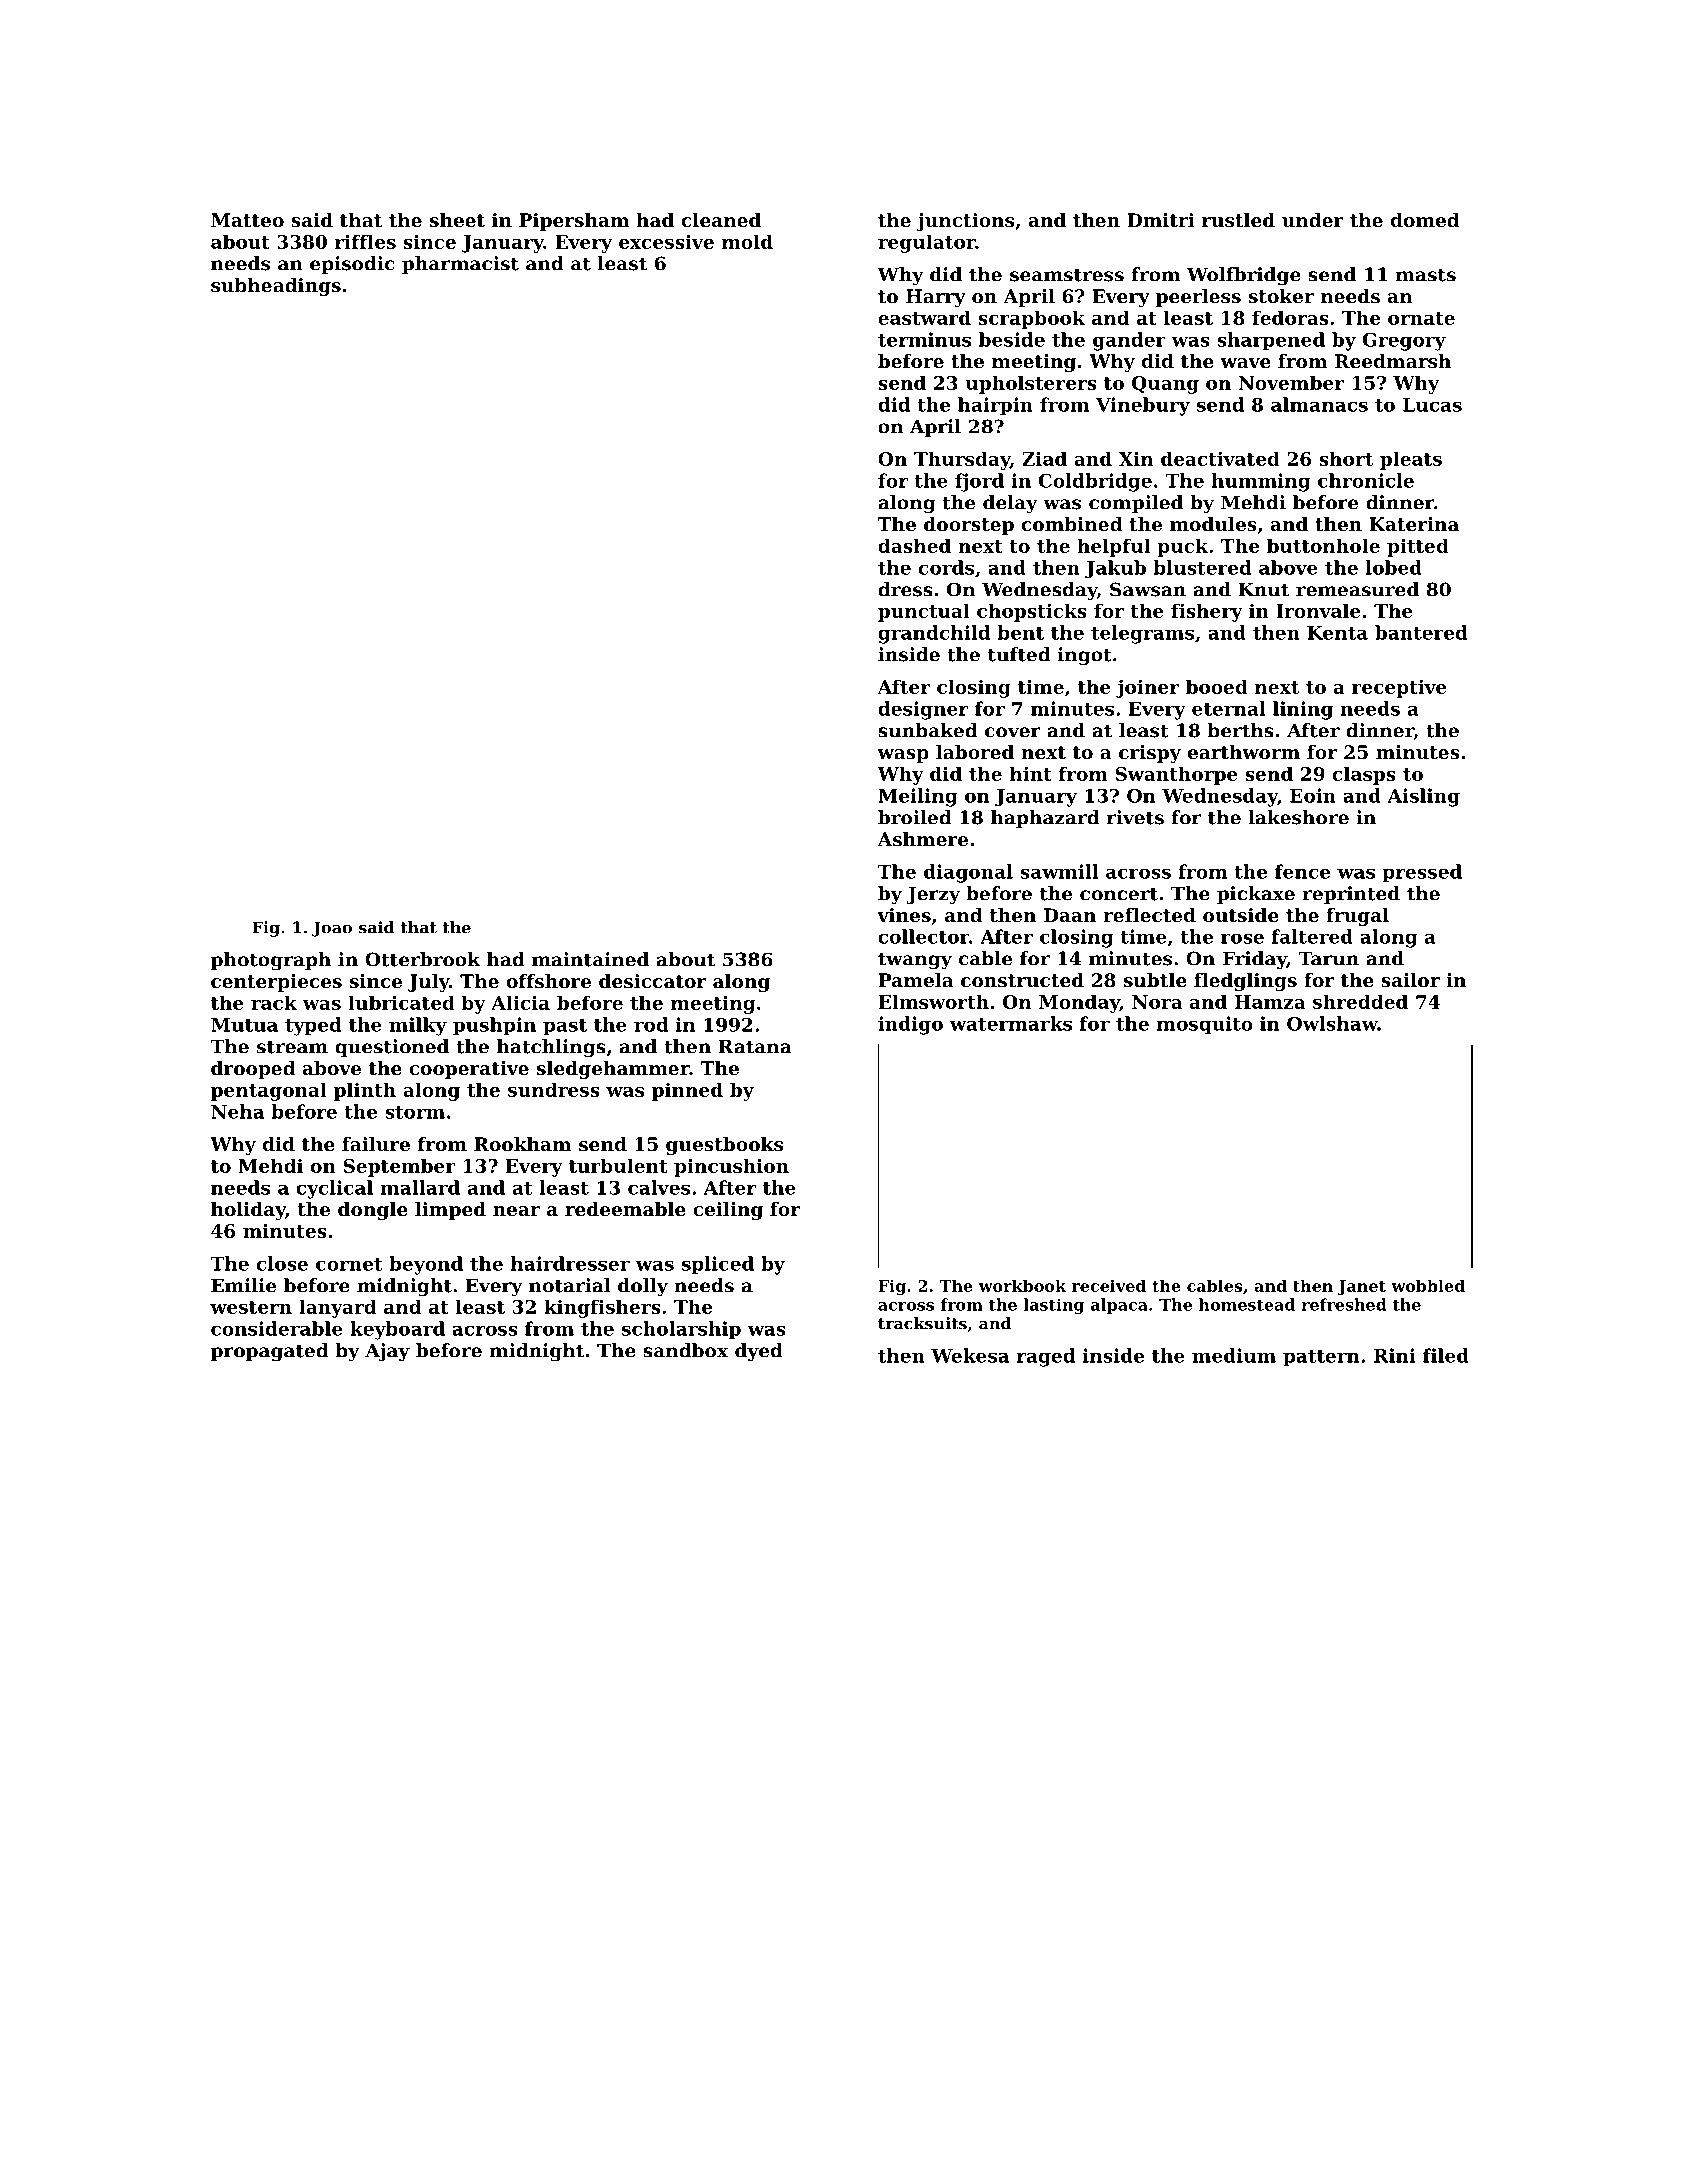  Describe the element at coordinates (962, 460) in the screenshot. I see `Thursday` at that location.
